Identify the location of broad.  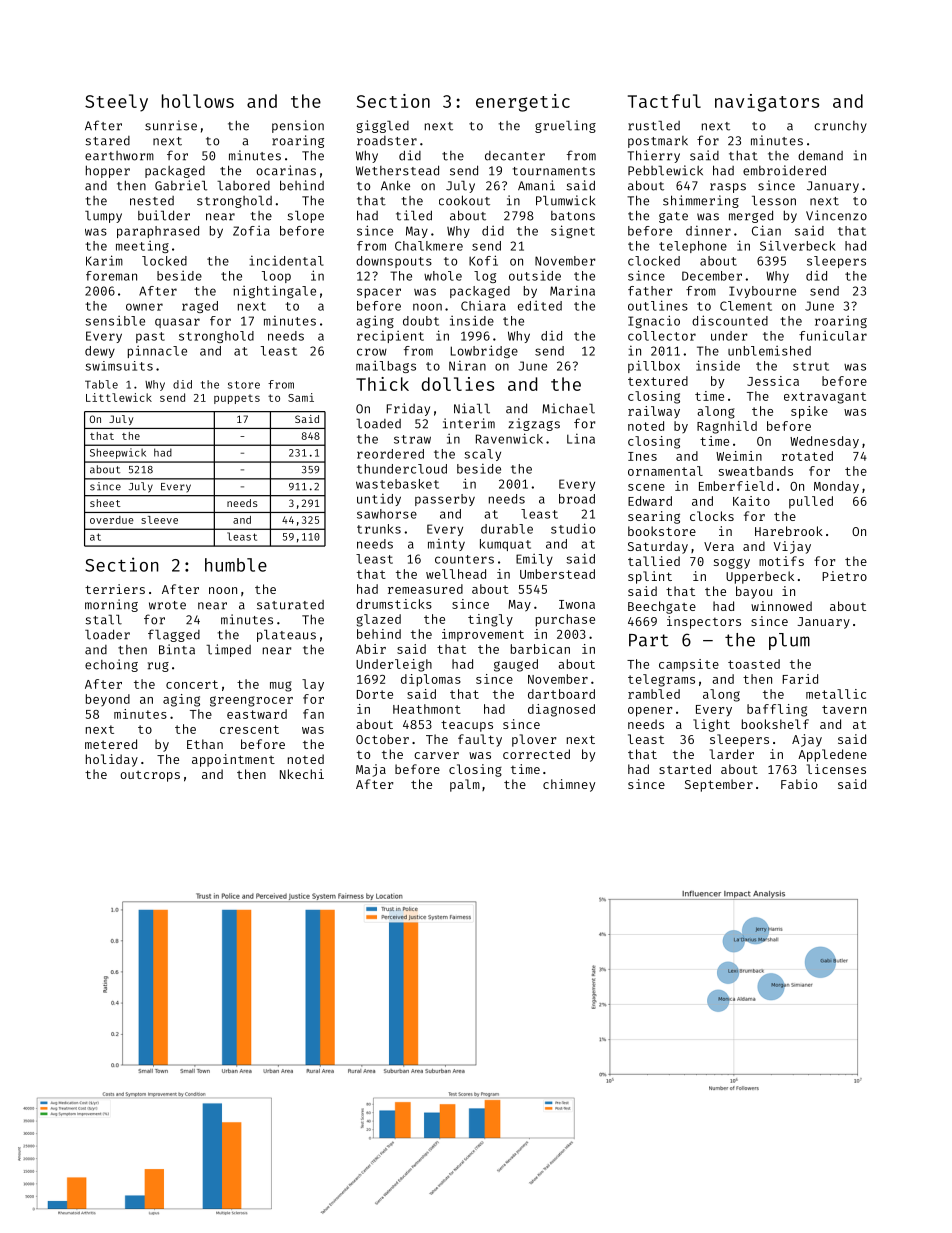
(577, 499).
